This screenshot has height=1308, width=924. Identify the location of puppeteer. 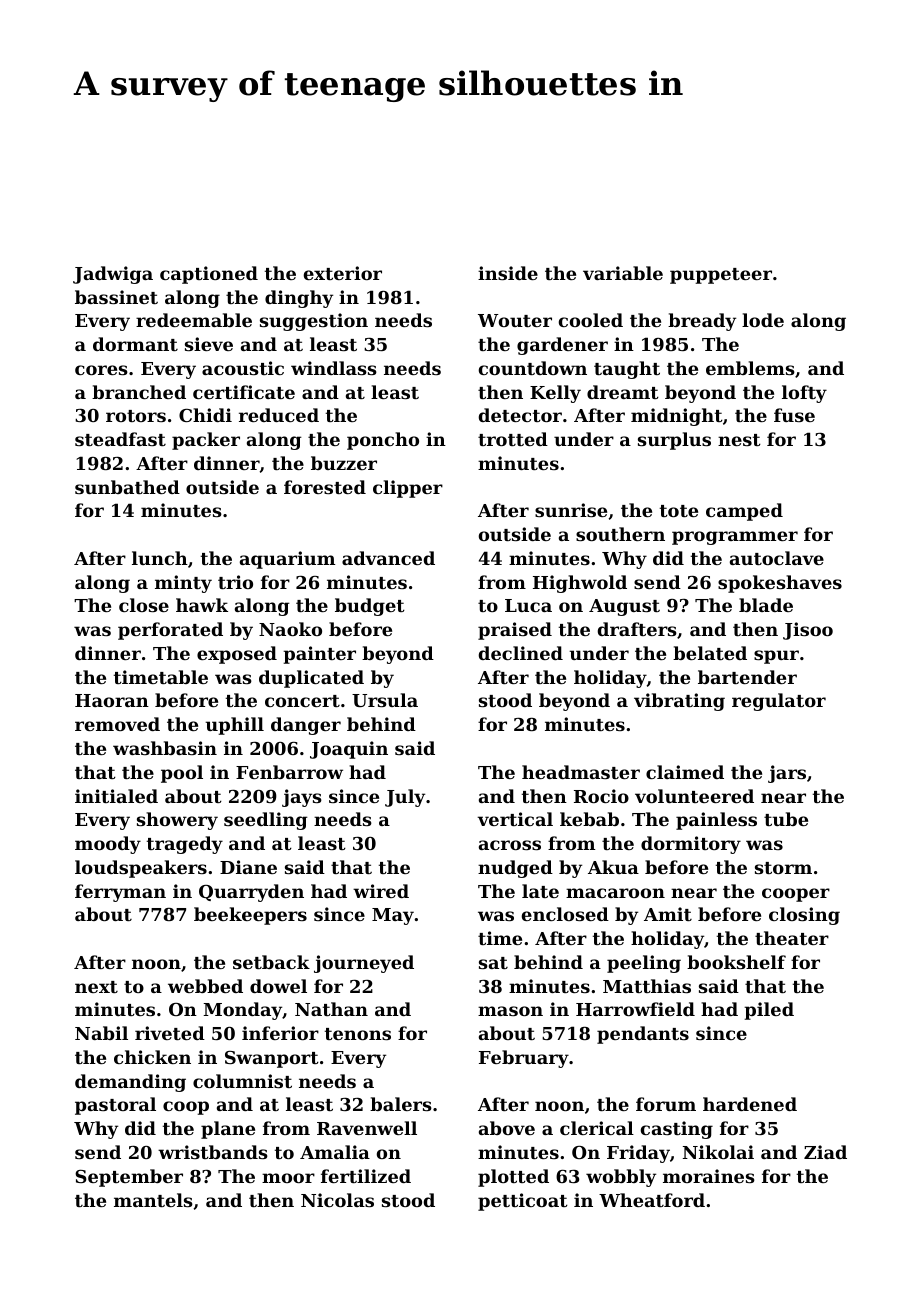
(721, 276).
